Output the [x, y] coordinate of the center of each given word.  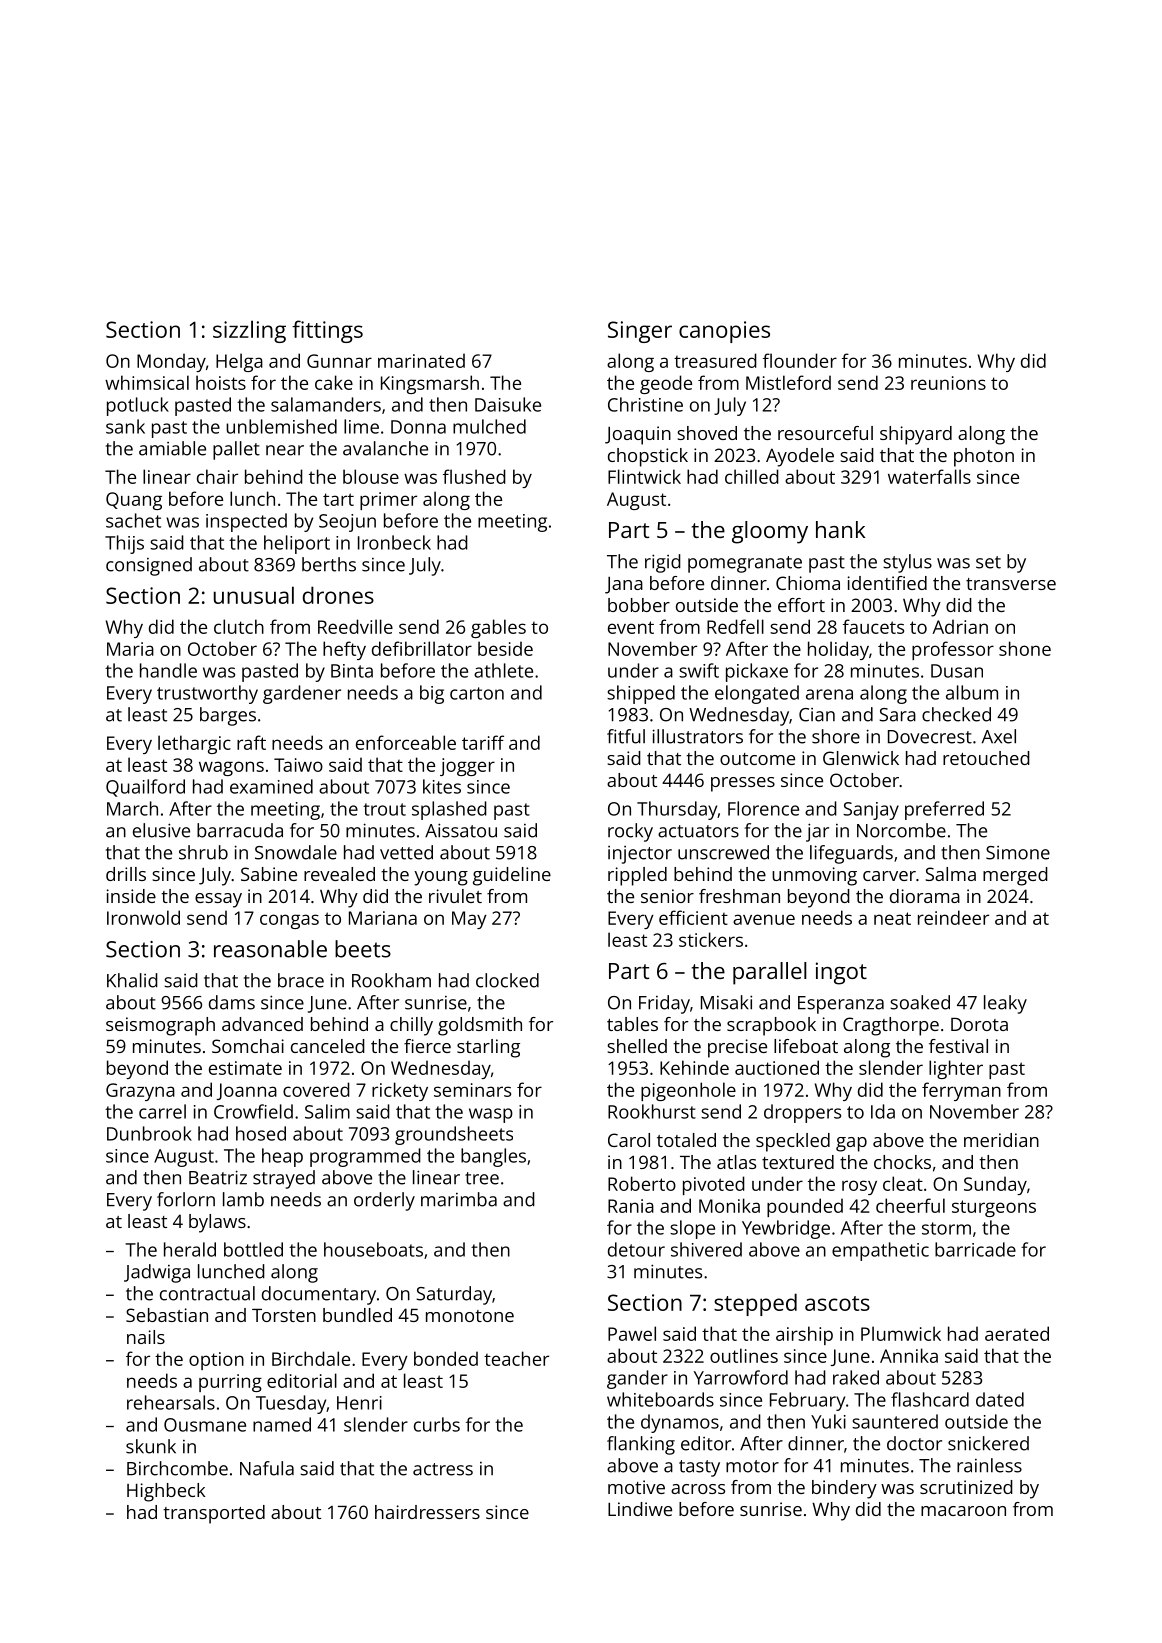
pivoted [714, 1185]
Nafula [267, 1468]
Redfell [735, 626]
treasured [715, 360]
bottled [253, 1249]
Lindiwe [640, 1509]
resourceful [825, 433]
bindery [844, 1489]
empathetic [880, 1251]
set [988, 562]
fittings [327, 331]
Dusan [957, 671]
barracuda [240, 830]
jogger [467, 767]
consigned [149, 566]
